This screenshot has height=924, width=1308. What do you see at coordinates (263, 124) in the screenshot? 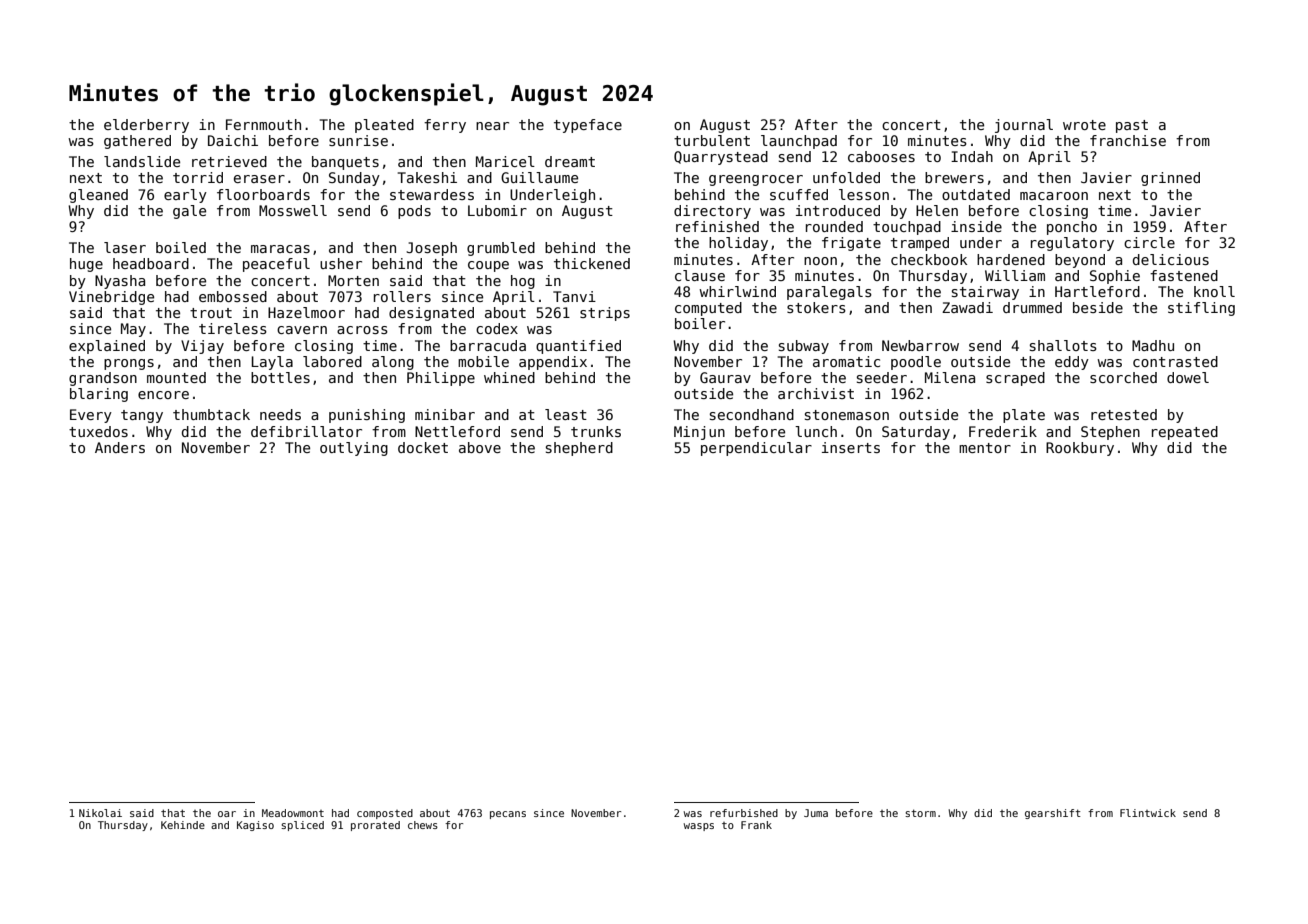
I see `Fernmouth` at bounding box center [263, 124].
